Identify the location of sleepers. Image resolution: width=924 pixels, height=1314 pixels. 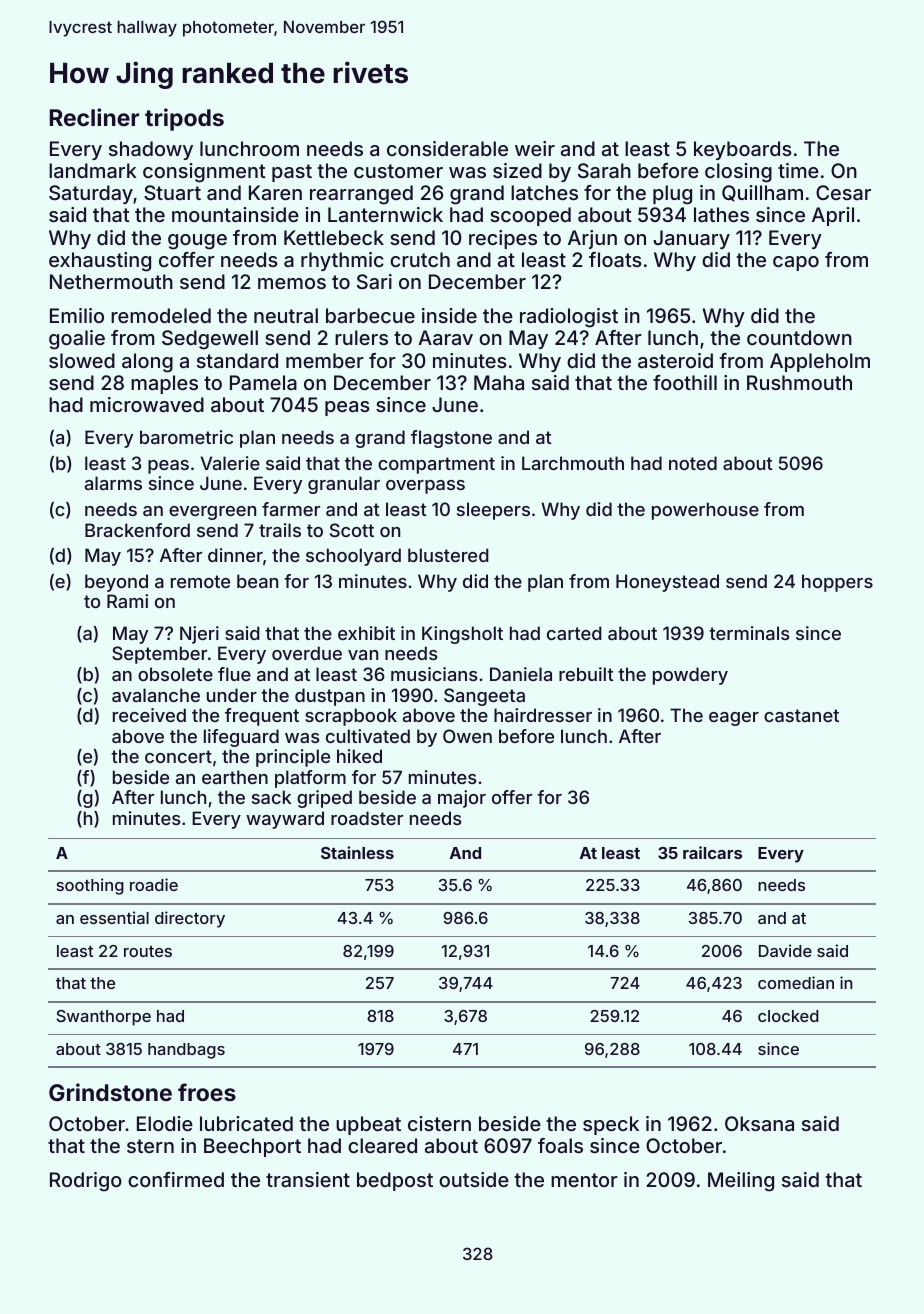
(493, 511).
